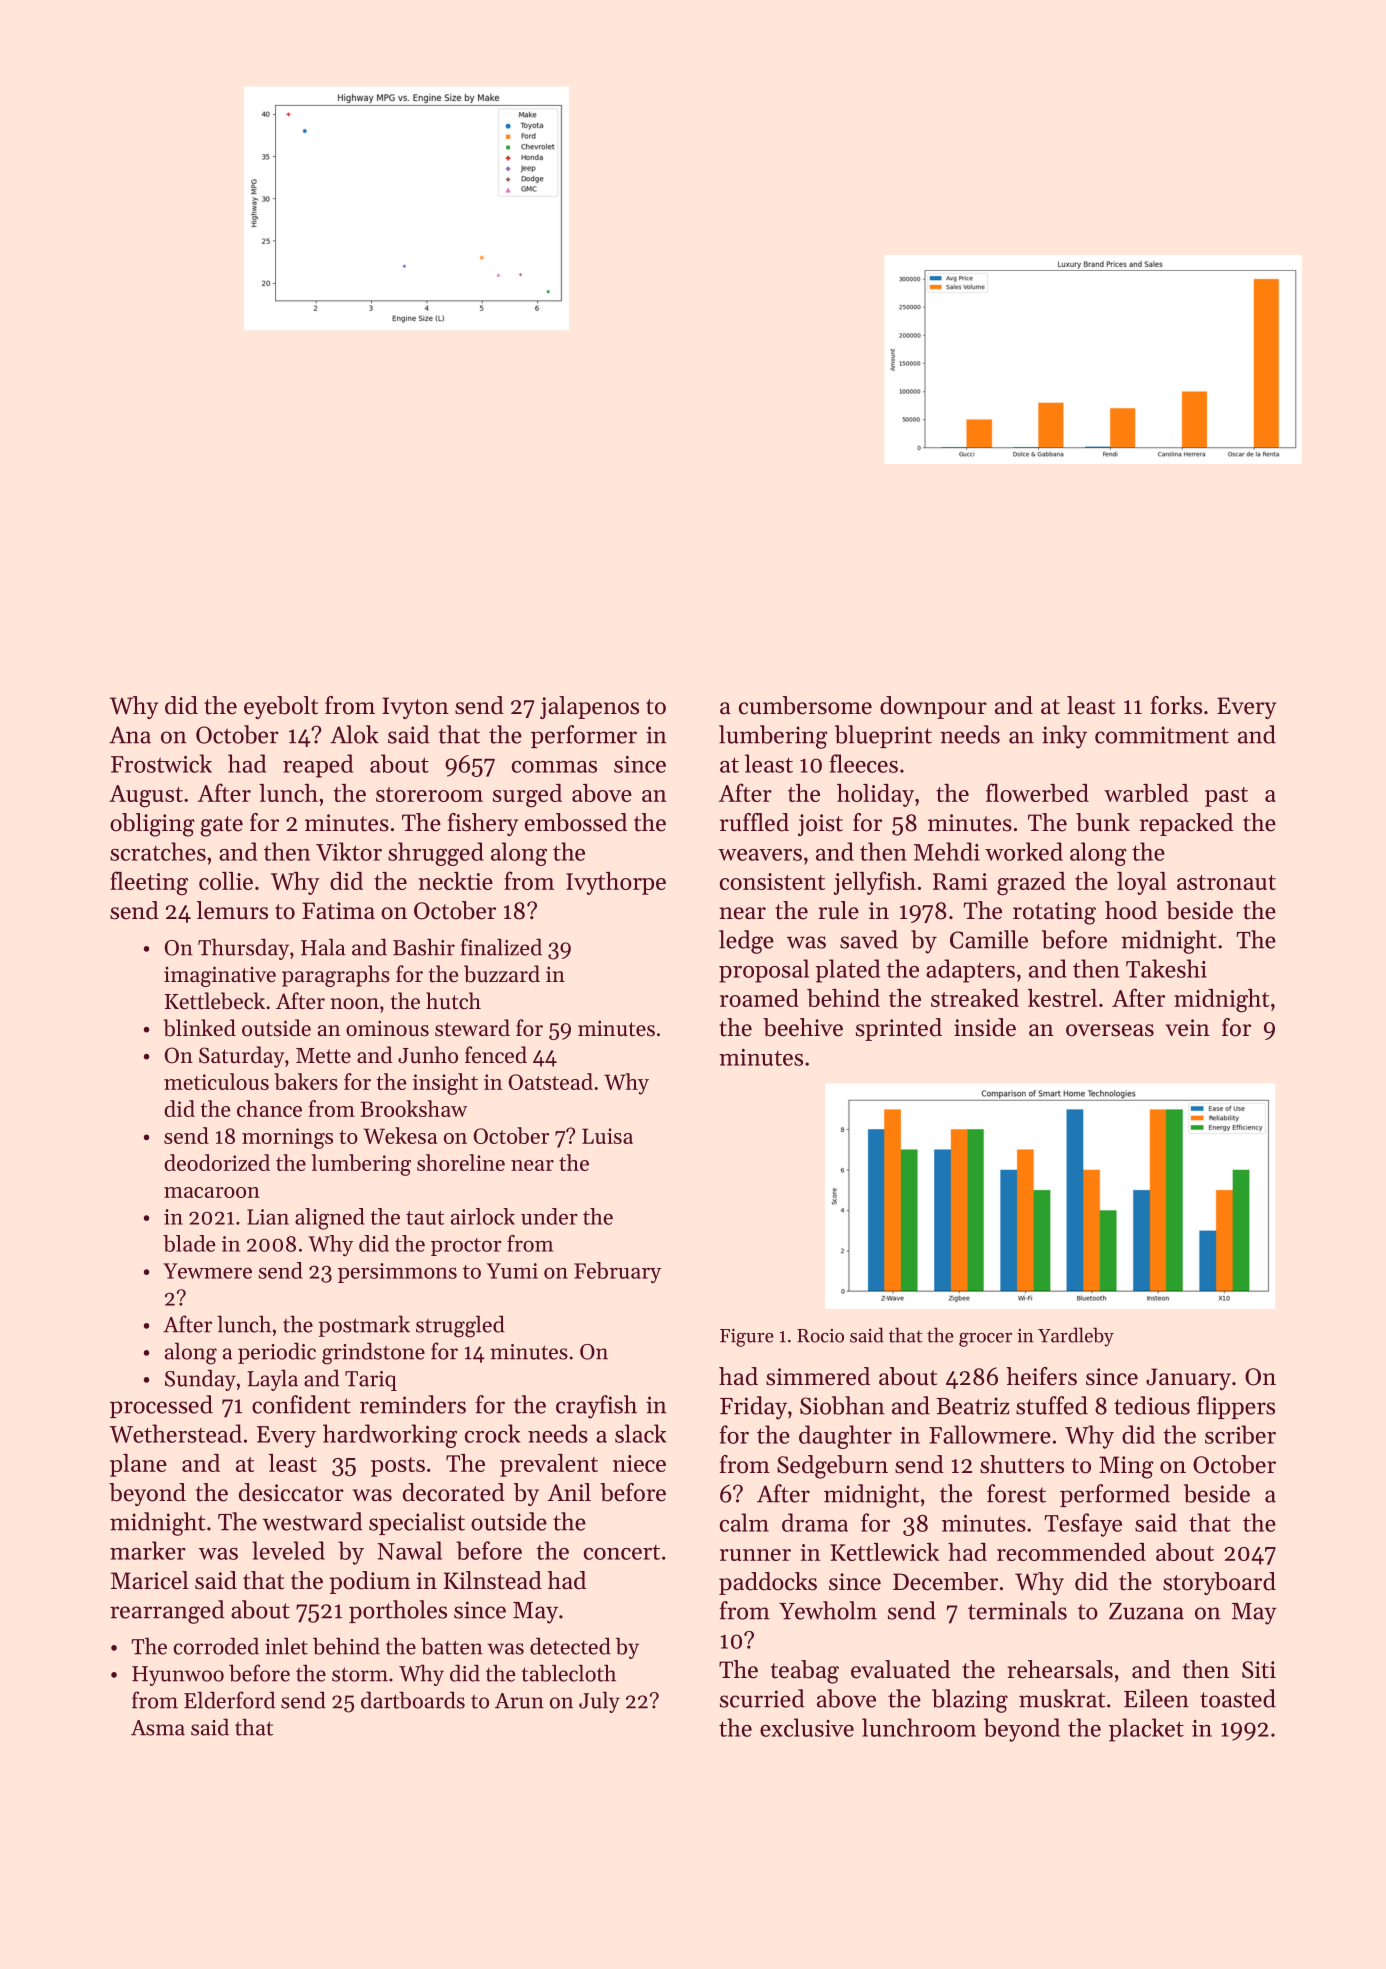 The height and width of the screenshot is (1969, 1386). Describe the element at coordinates (1076, 1337) in the screenshot. I see `Yardleby` at that location.
